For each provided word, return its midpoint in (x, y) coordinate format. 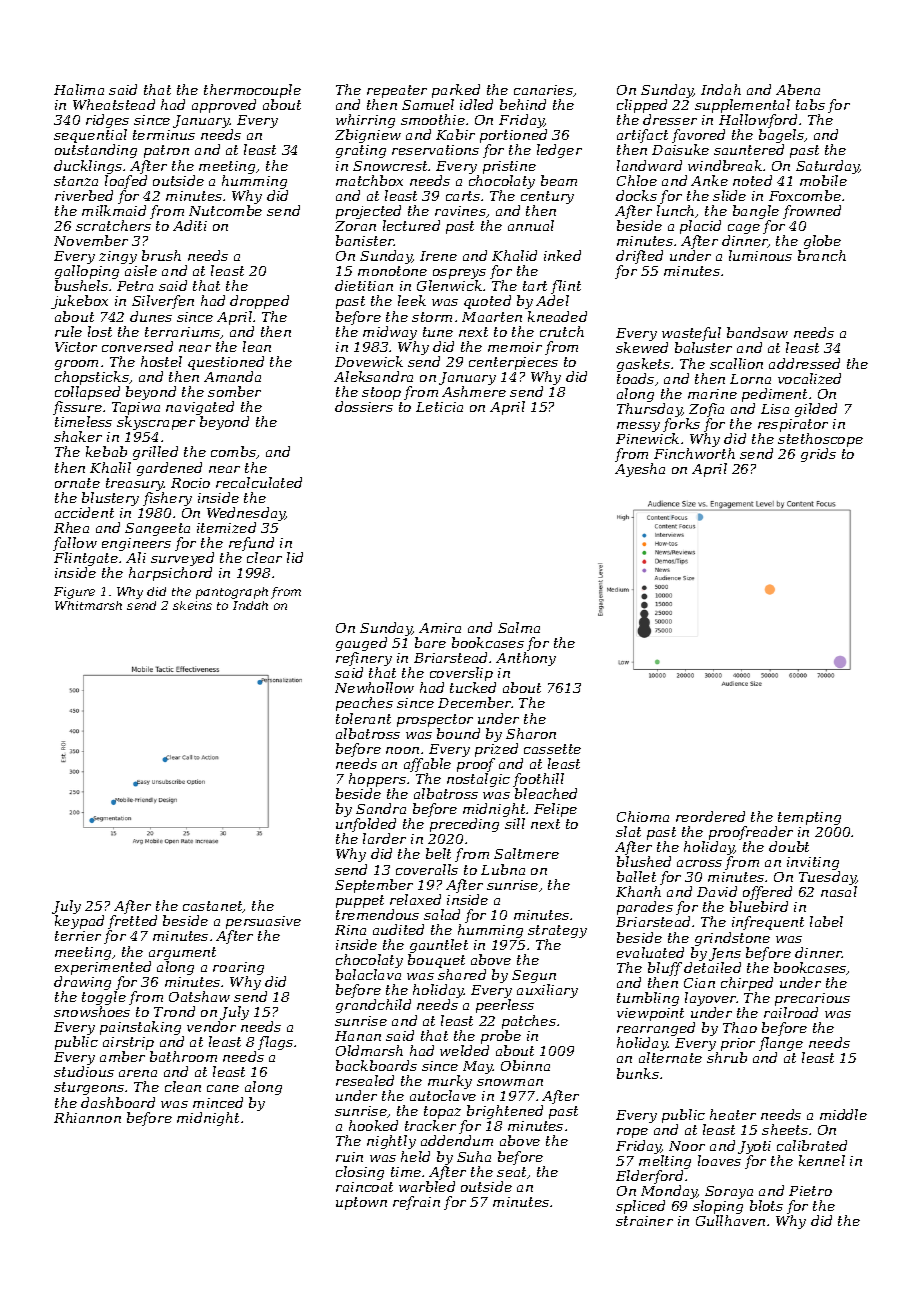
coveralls (427, 869)
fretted (132, 923)
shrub (727, 1058)
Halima (79, 89)
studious (84, 1072)
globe (822, 242)
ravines (460, 211)
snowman (510, 1082)
